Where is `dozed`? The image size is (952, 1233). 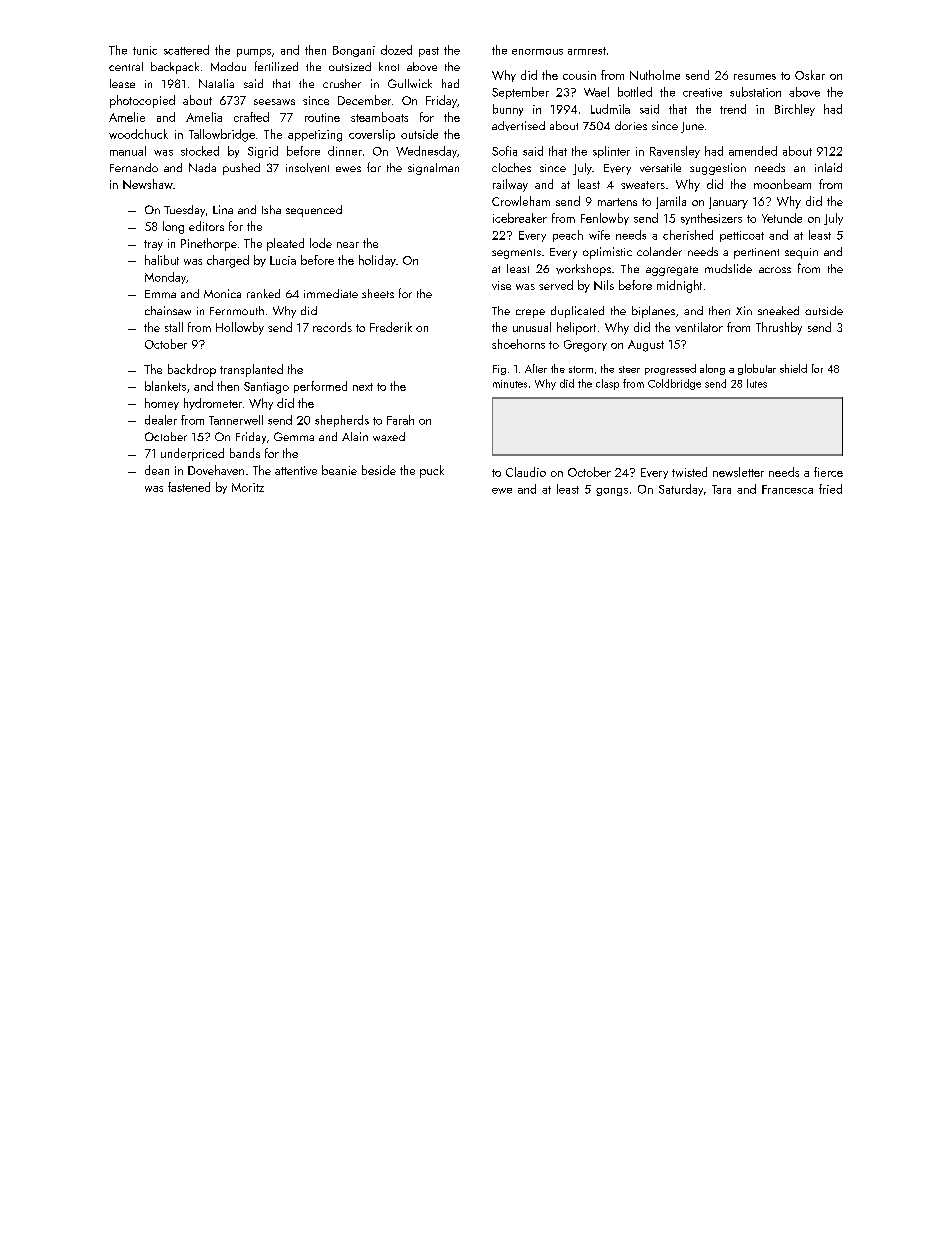 dozed is located at coordinates (396, 50).
